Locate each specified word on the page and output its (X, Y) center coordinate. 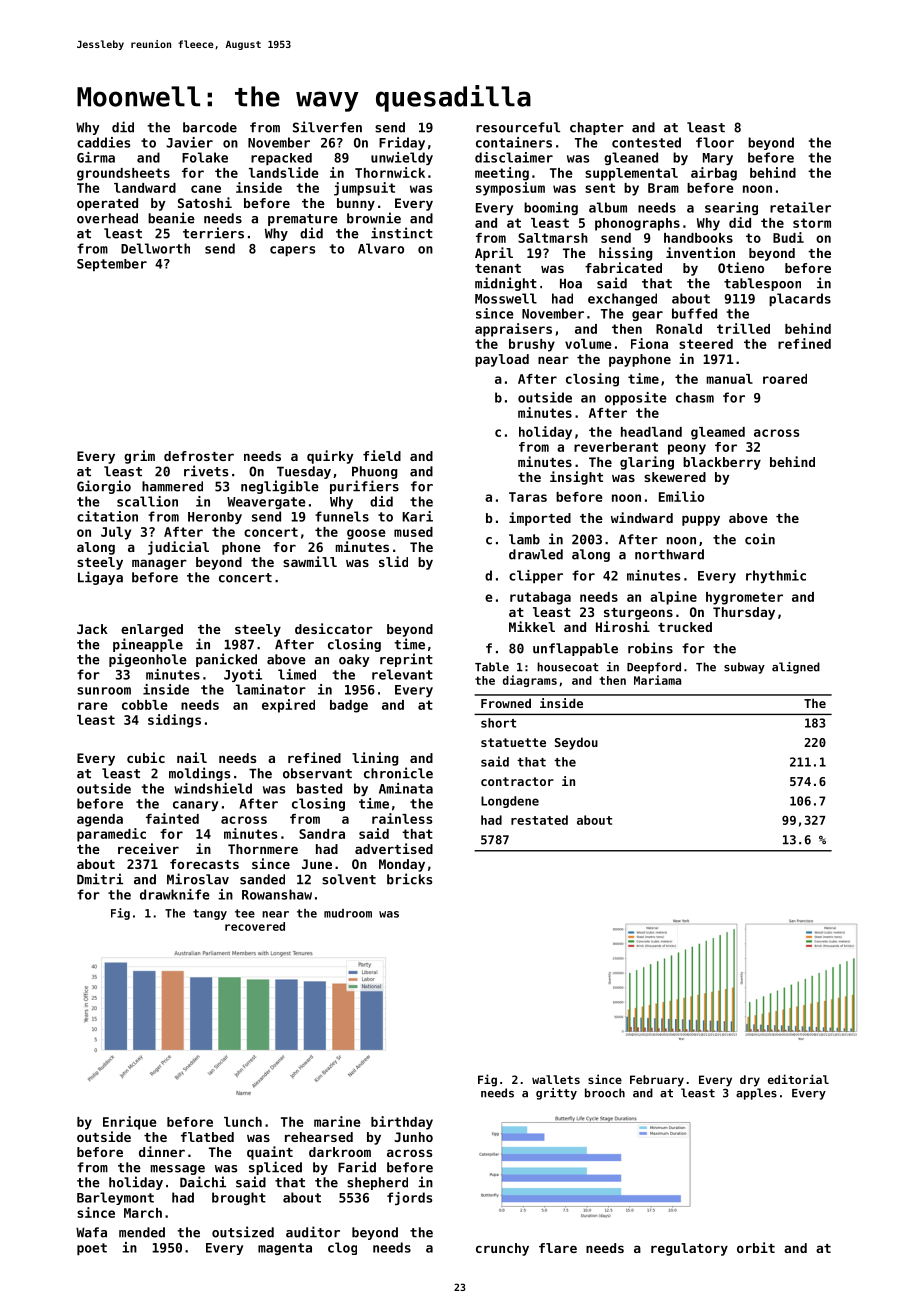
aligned (796, 668)
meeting (502, 174)
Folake (205, 157)
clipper (536, 576)
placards (800, 299)
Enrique (129, 1123)
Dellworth (155, 248)
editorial (798, 1079)
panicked (226, 660)
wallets (556, 1079)
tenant (498, 268)
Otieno (741, 267)
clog (342, 1248)
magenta (285, 1249)
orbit (756, 1247)
